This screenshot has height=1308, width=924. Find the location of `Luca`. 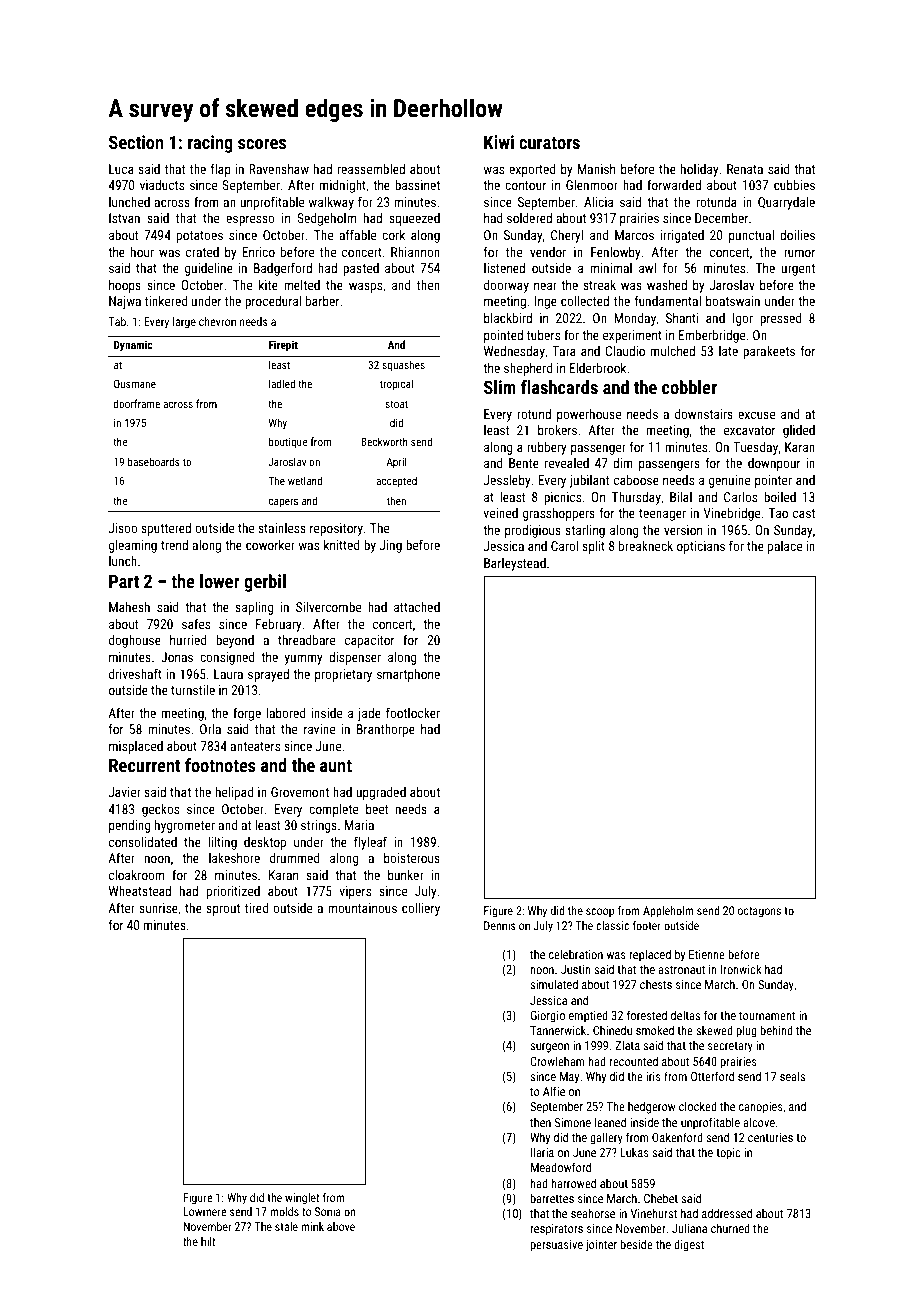

Luca is located at coordinates (121, 169).
